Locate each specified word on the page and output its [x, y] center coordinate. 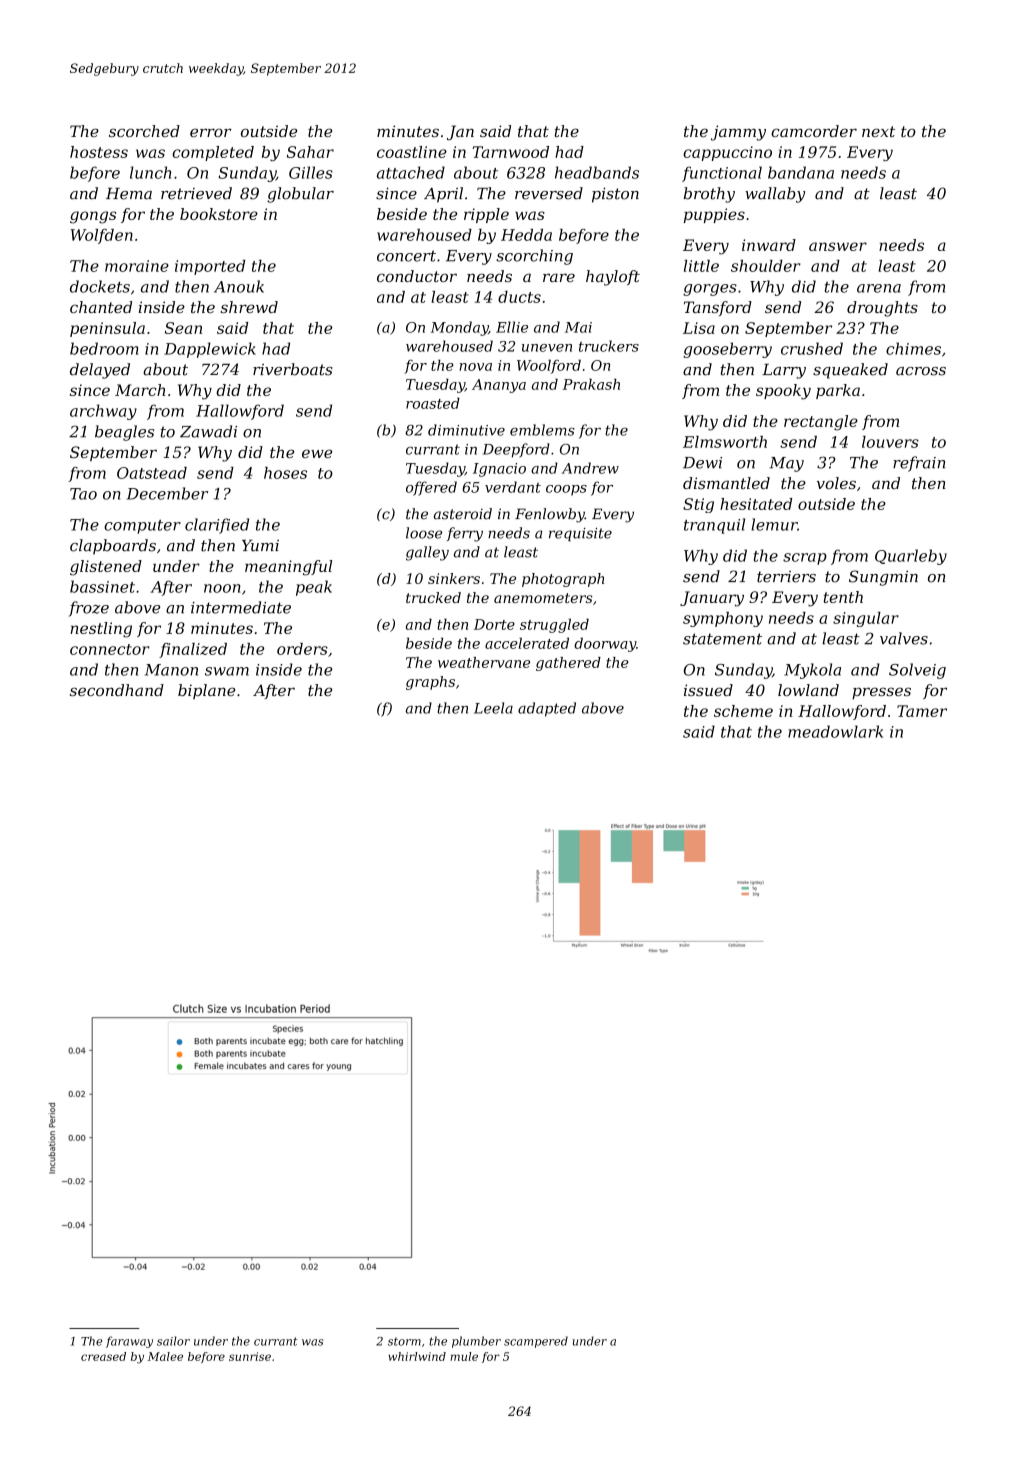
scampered [536, 1342]
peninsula [107, 329]
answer [838, 246]
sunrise [250, 1356]
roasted [433, 403]
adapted [547, 709]
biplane [206, 691]
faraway [129, 1342]
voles [836, 483]
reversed [549, 193]
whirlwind [417, 1356]
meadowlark [835, 731]
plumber [476, 1342]
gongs [93, 217]
